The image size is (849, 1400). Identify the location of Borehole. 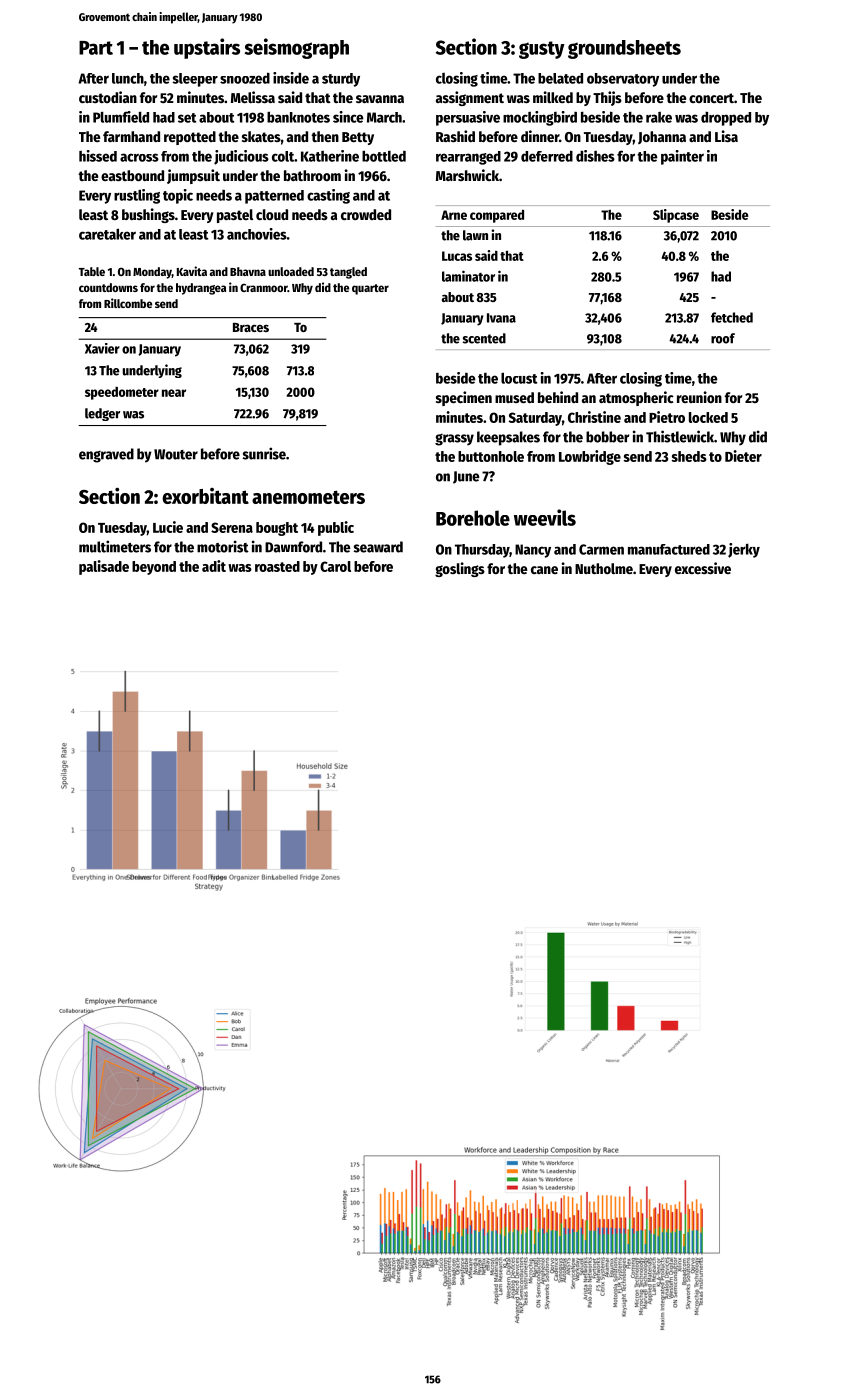
(473, 518).
